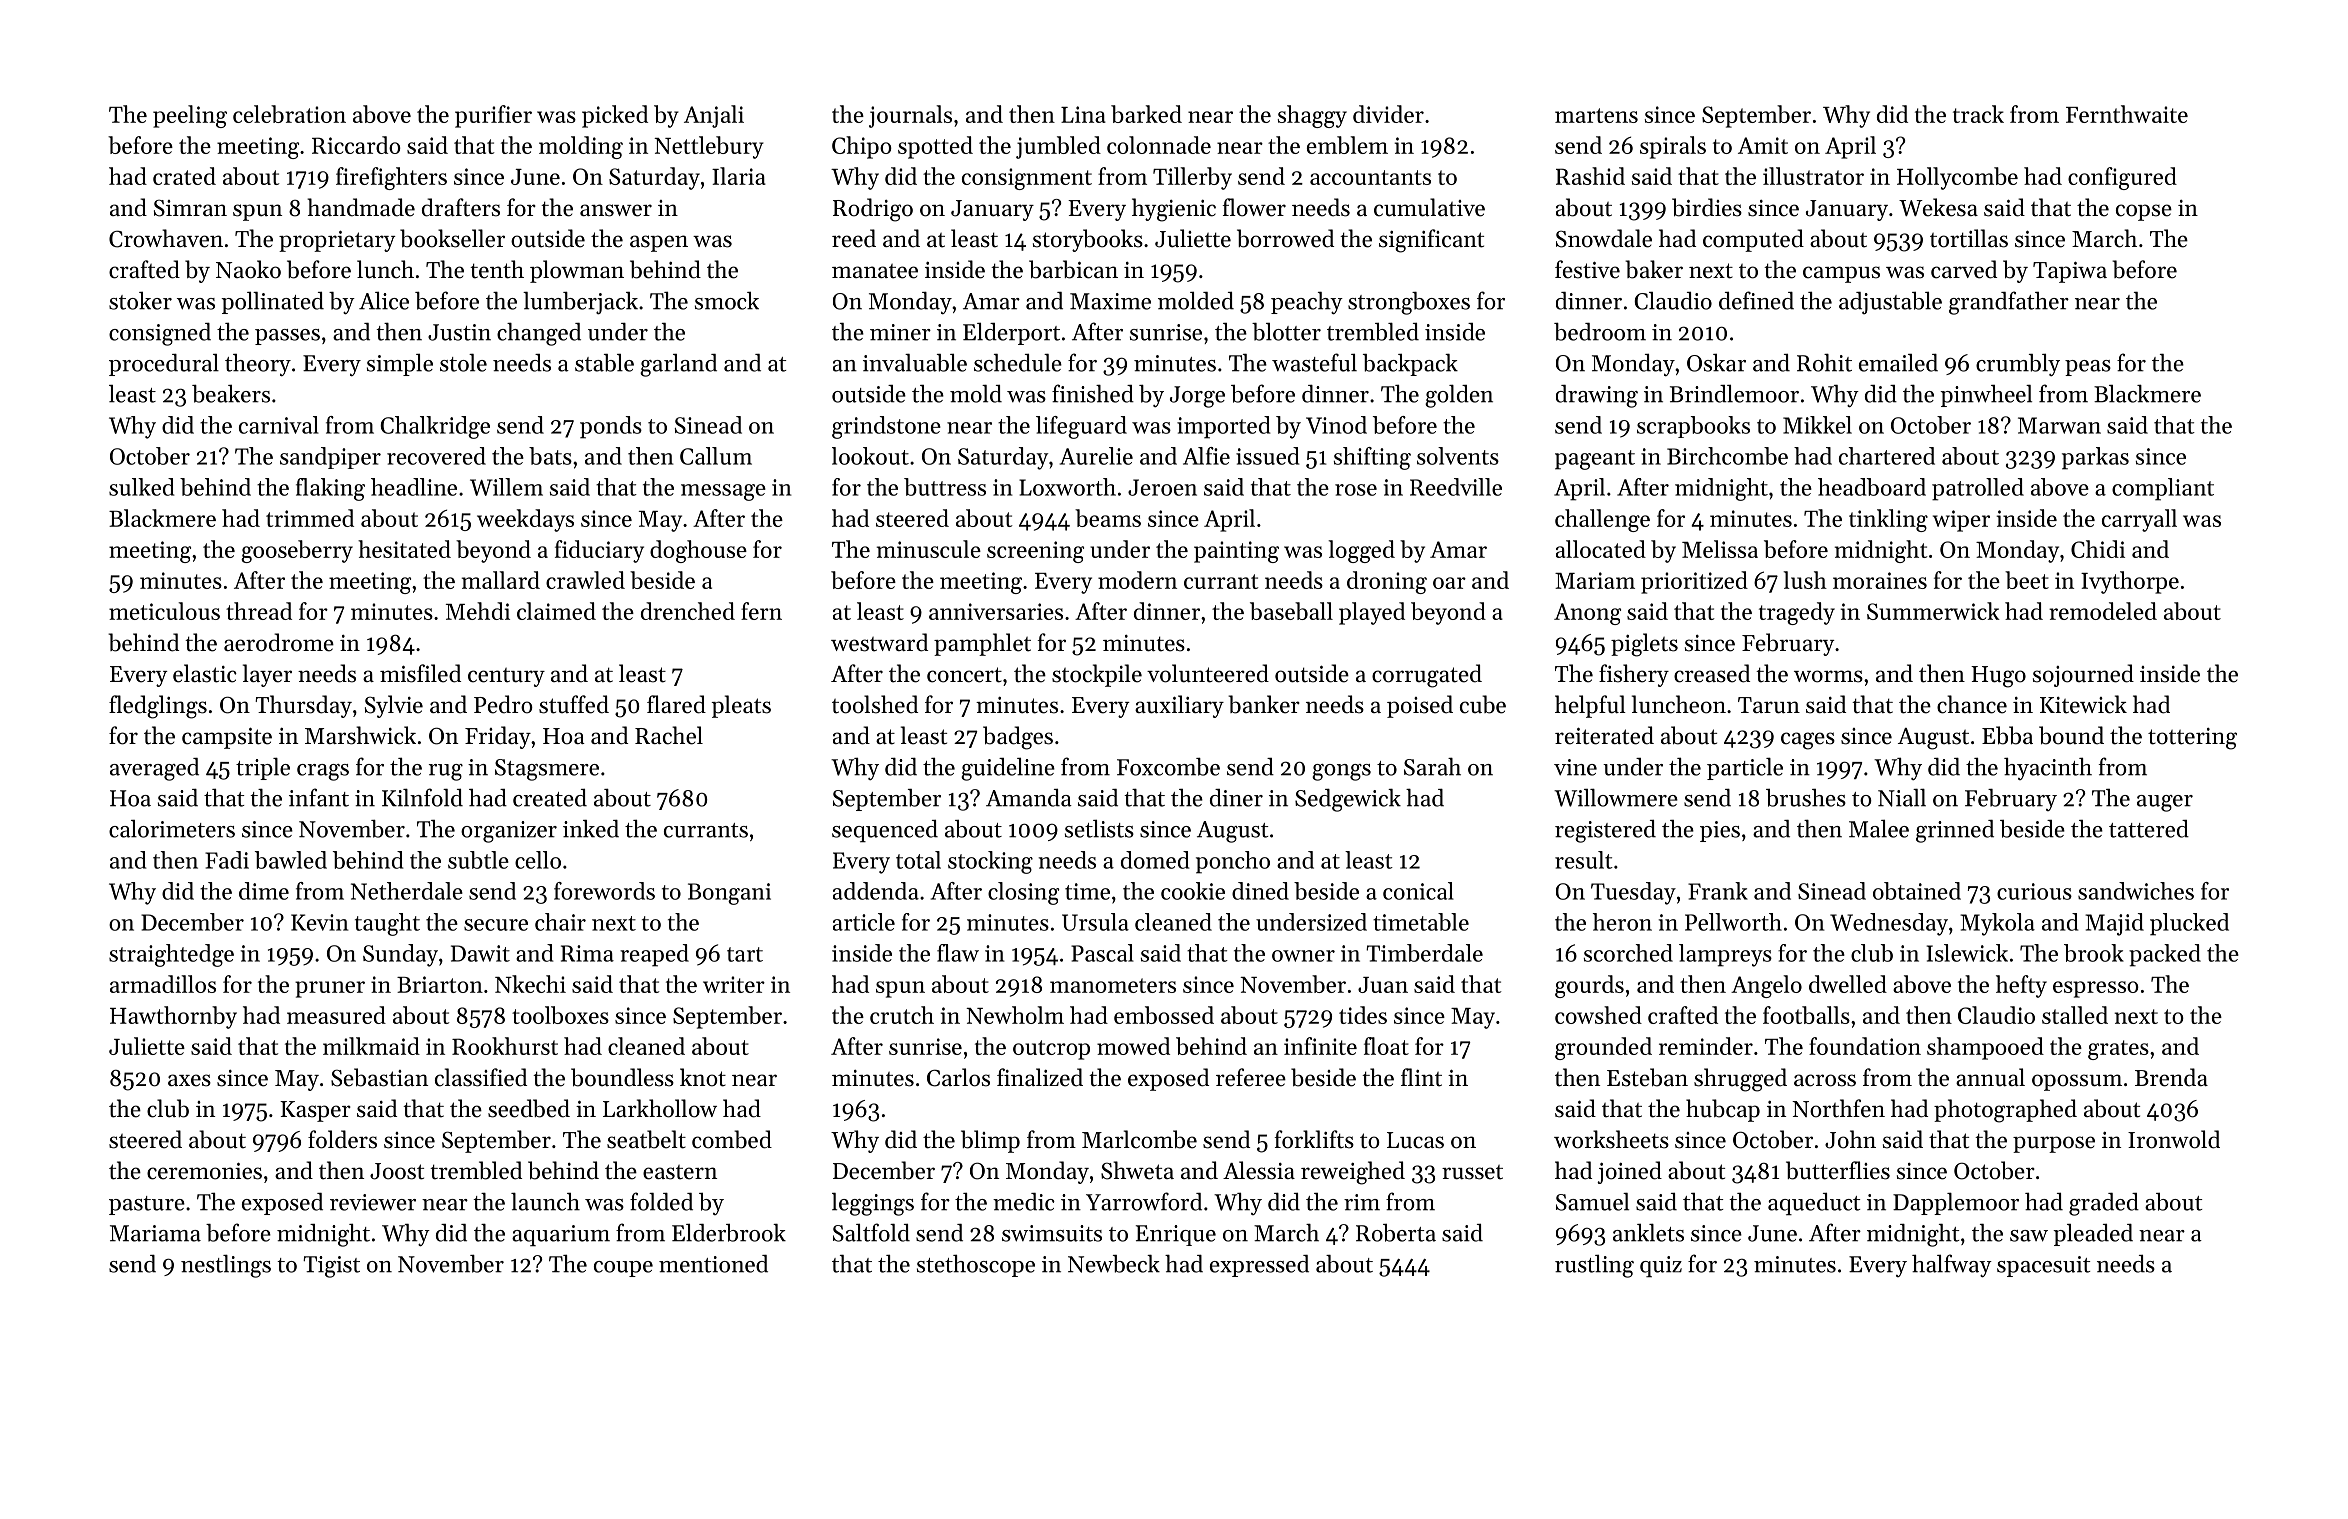  What do you see at coordinates (945, 487) in the screenshot?
I see `buttress` at bounding box center [945, 487].
